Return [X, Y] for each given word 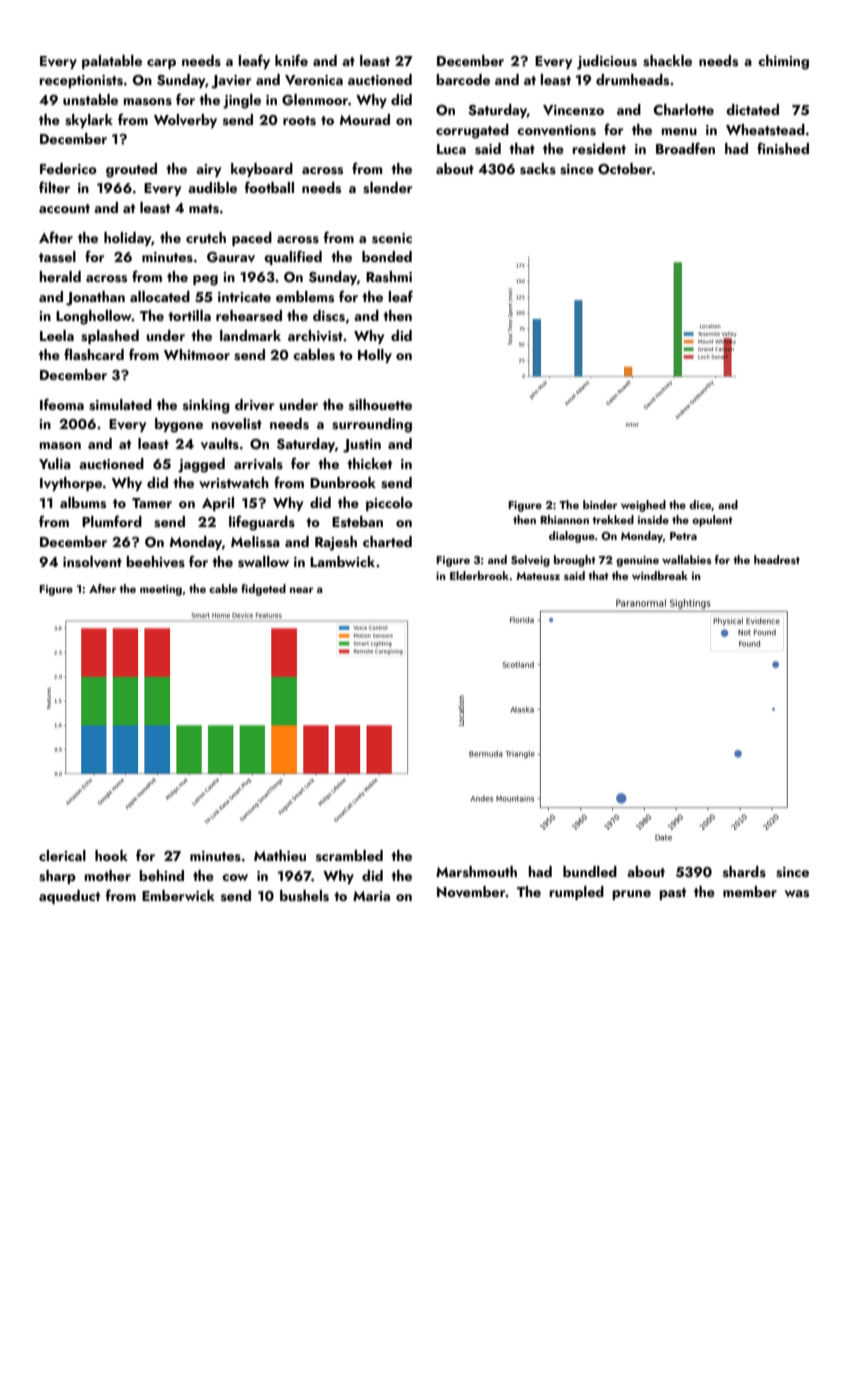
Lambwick [342, 561]
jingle [242, 101]
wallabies [687, 559]
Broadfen [685, 148]
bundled [590, 871]
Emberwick [178, 895]
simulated [120, 405]
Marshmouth [476, 872]
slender [387, 188]
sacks [538, 169]
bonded [387, 256]
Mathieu [280, 855]
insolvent [92, 562]
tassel [57, 257]
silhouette [380, 405]
